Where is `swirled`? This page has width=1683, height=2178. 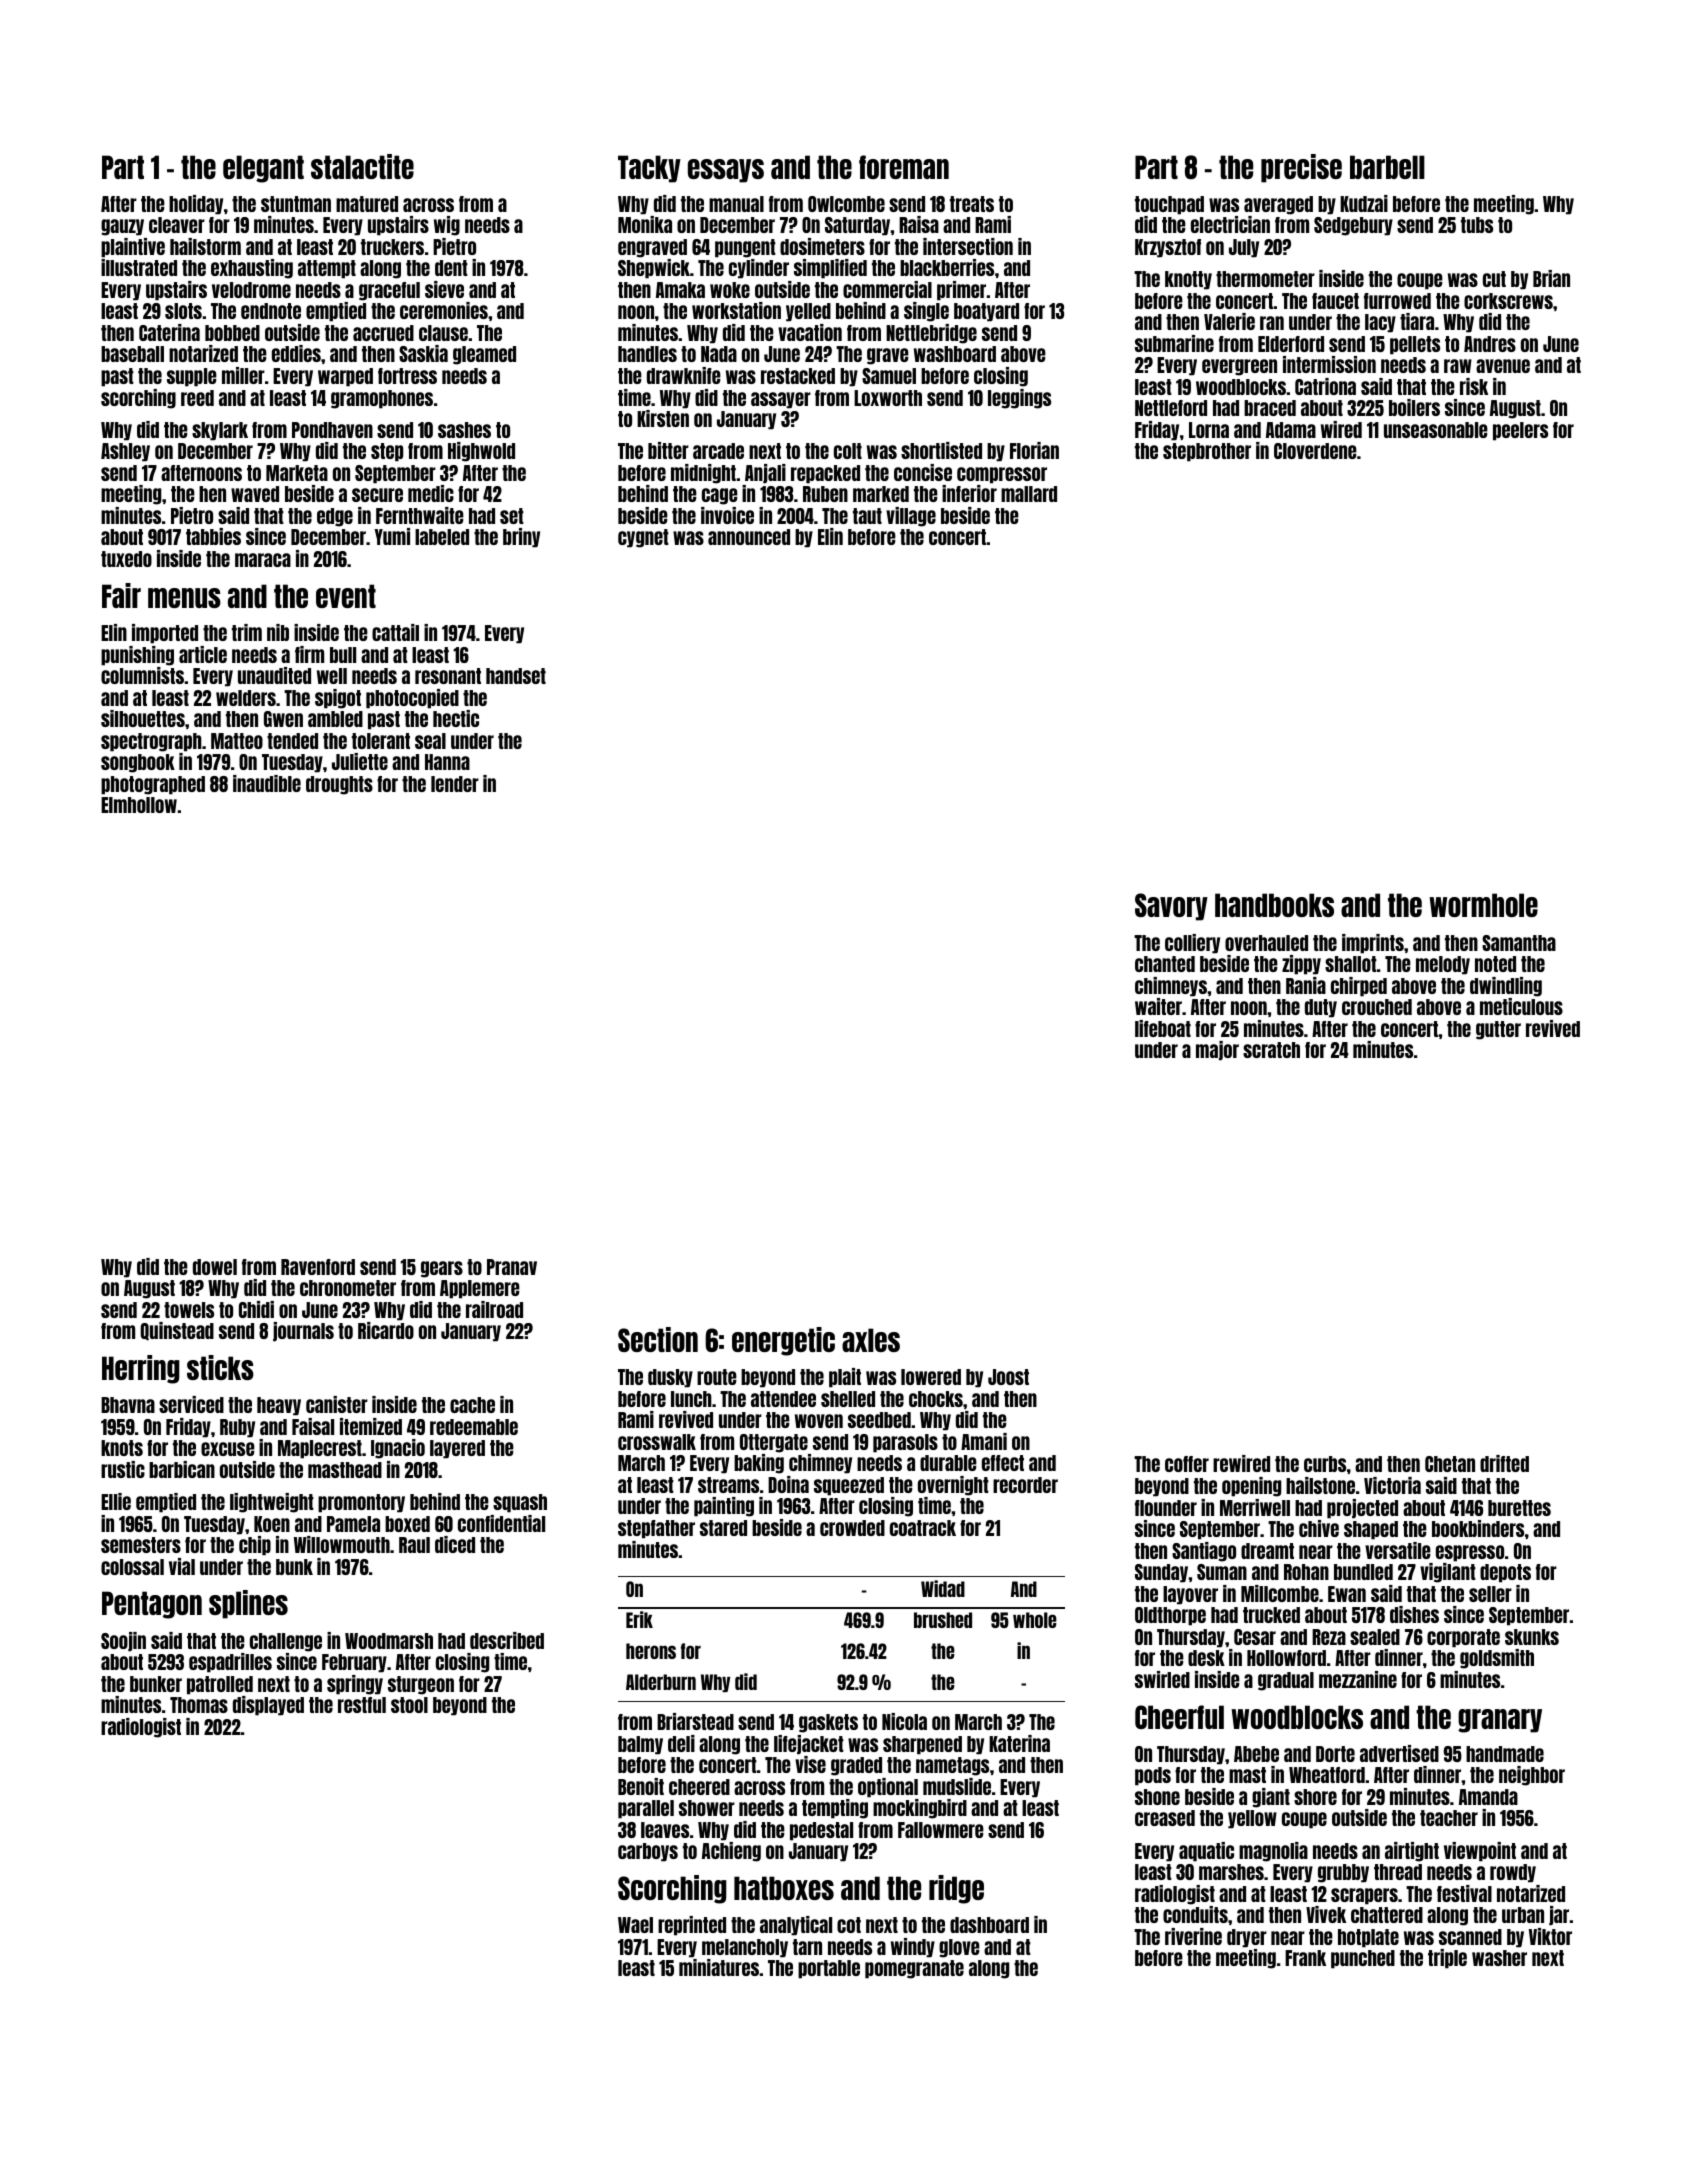 swirled is located at coordinates (1162, 1679).
